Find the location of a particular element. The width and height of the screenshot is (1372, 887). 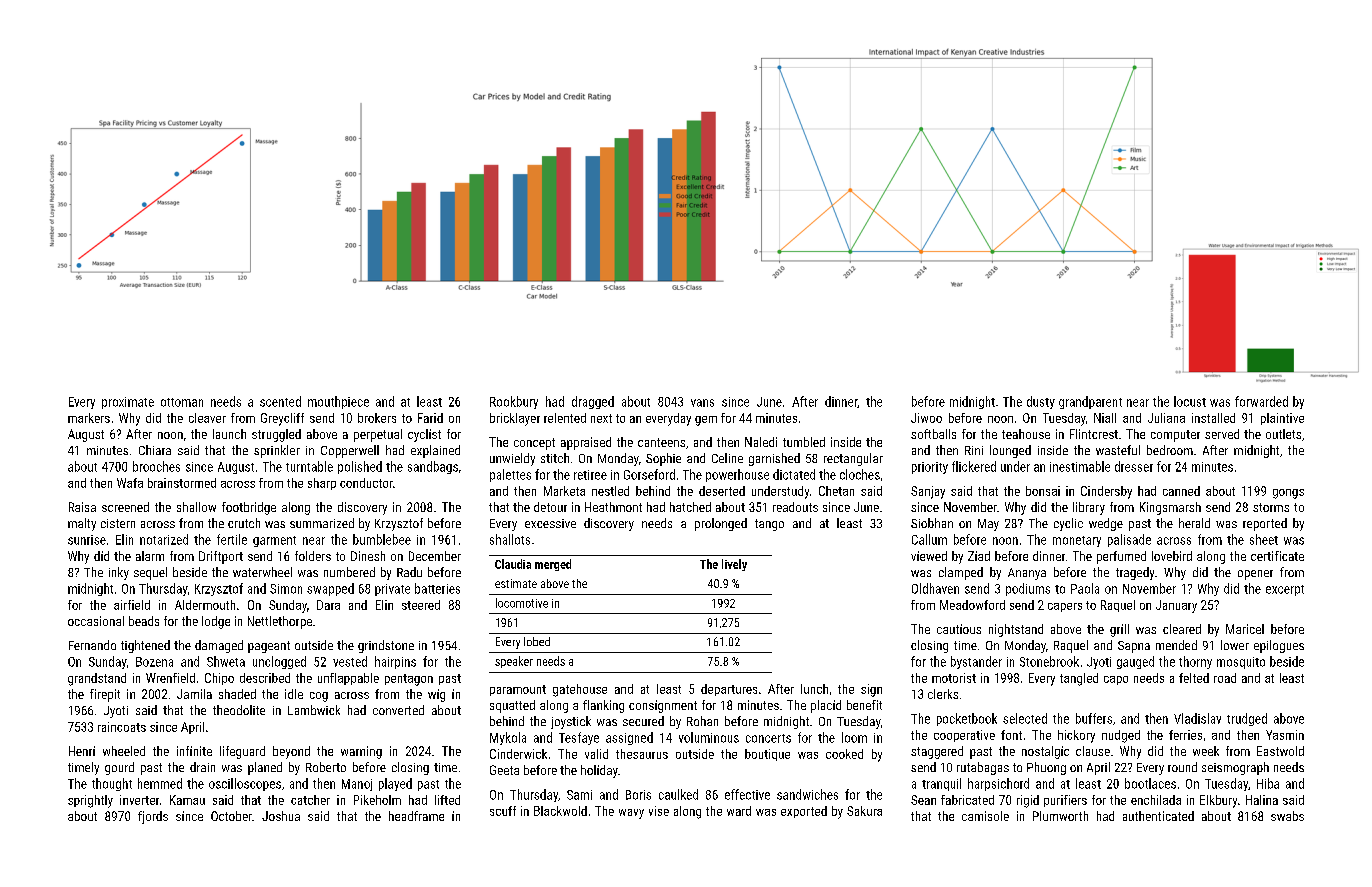

Hiba is located at coordinates (1268, 783).
